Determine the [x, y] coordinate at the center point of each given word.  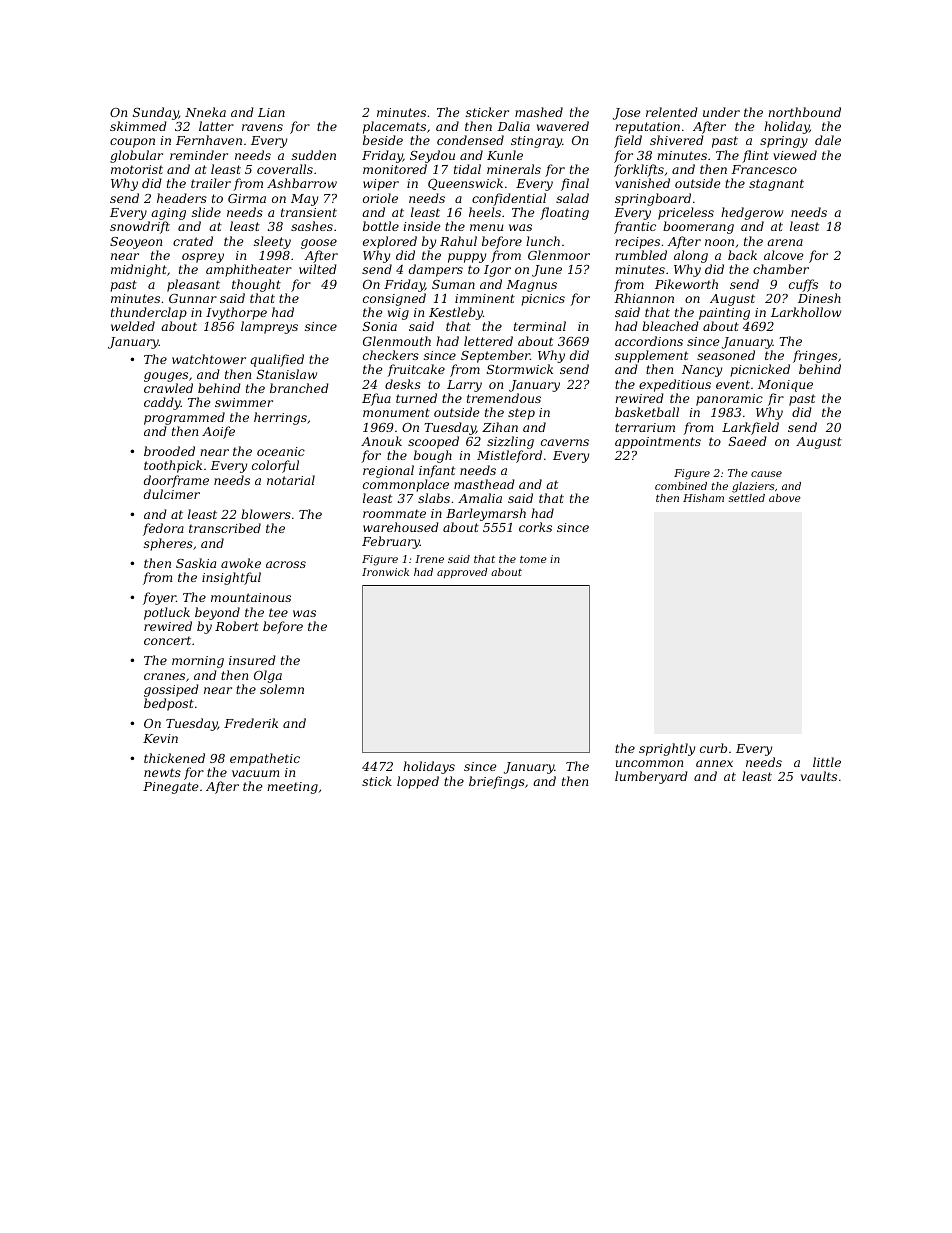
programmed [184, 418]
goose [319, 244]
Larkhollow [806, 312]
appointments [658, 443]
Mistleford [509, 456]
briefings [497, 782]
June [547, 271]
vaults [819, 776]
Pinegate [170, 788]
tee [278, 612]
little [827, 762]
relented [672, 112]
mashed [539, 112]
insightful [231, 578]
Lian [271, 112]
